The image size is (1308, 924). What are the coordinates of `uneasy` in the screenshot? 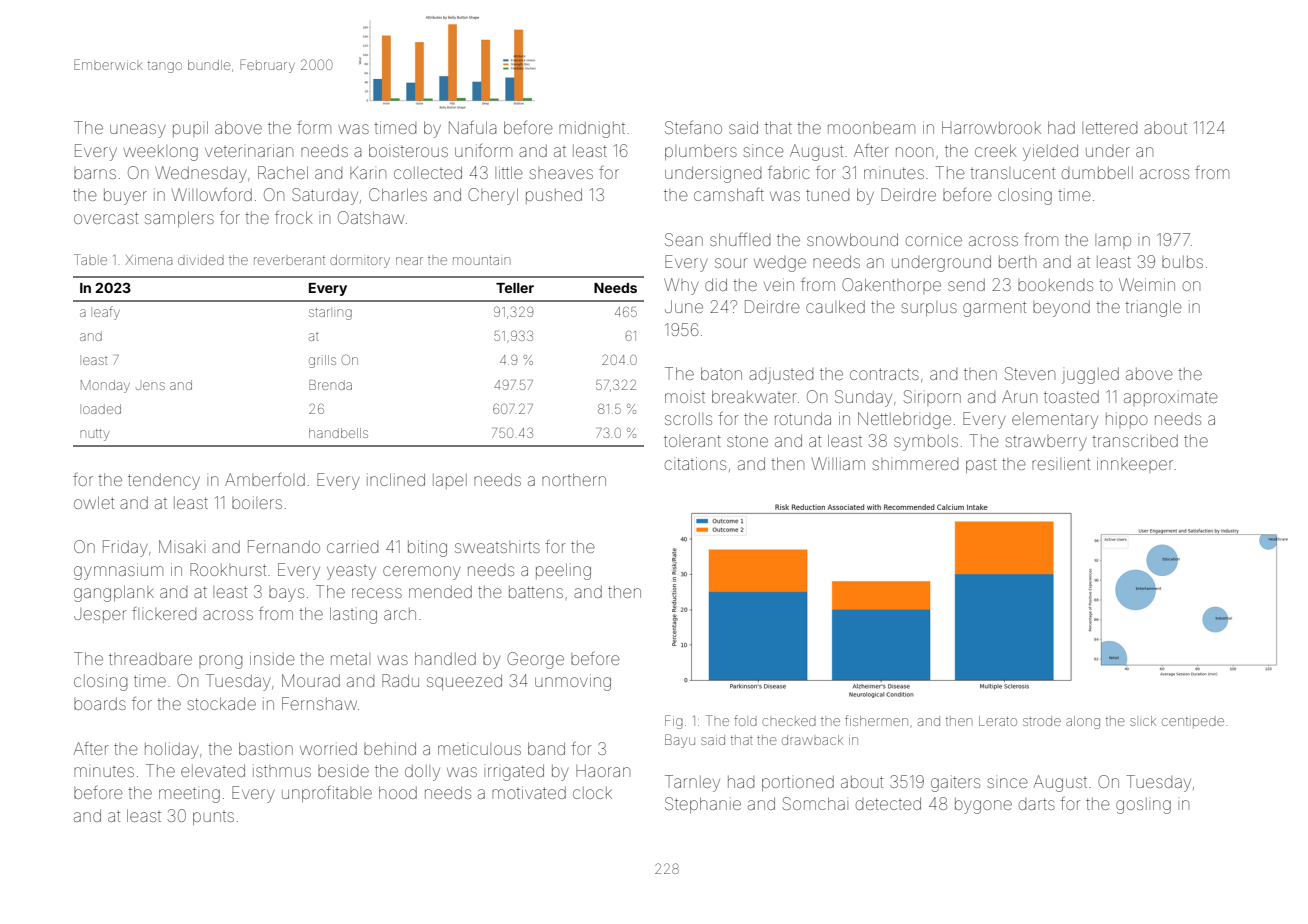 It's located at (138, 131).
